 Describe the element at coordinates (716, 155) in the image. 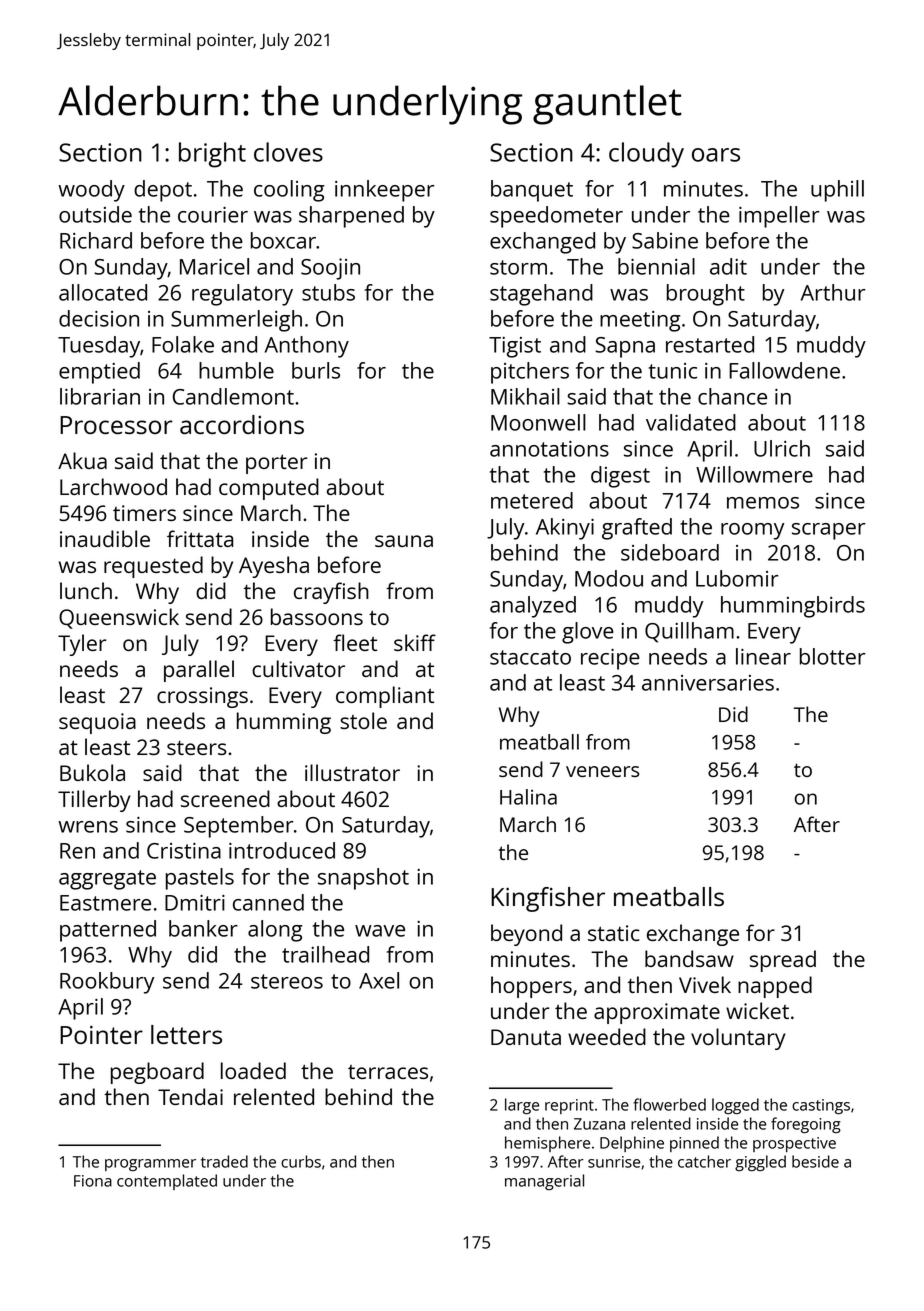

I see `oars` at that location.
